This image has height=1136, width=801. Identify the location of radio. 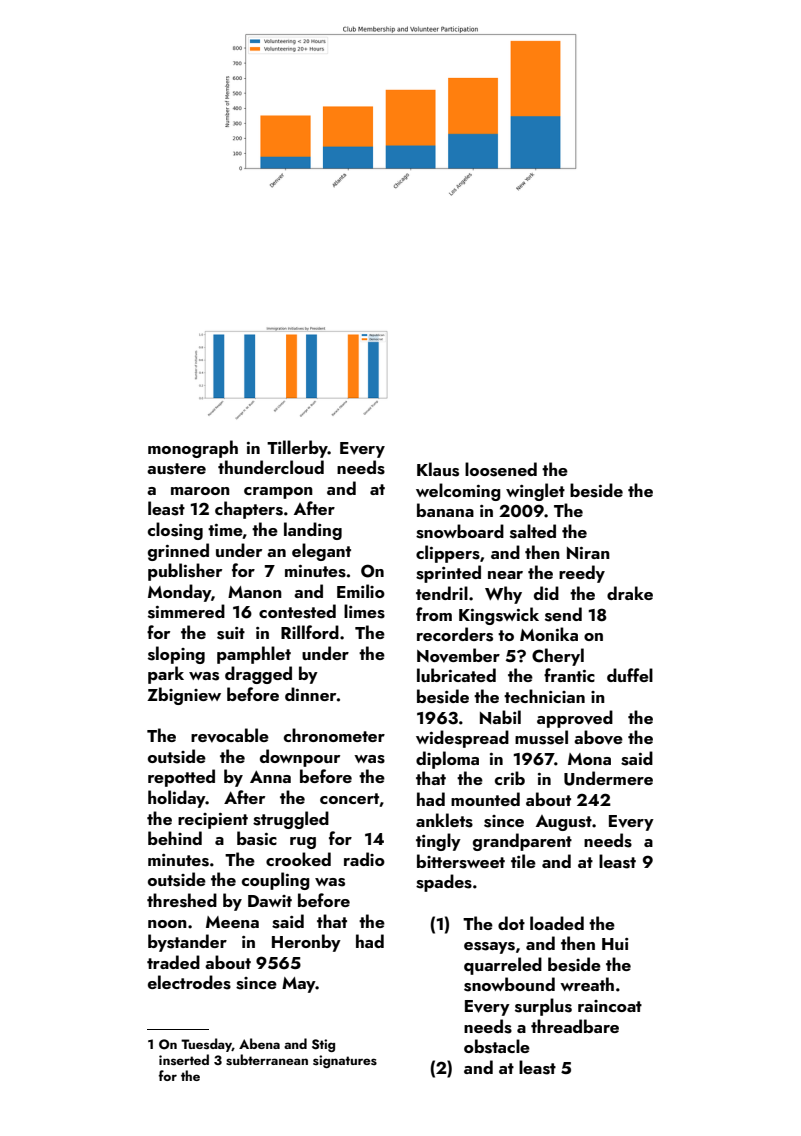
(364, 859).
